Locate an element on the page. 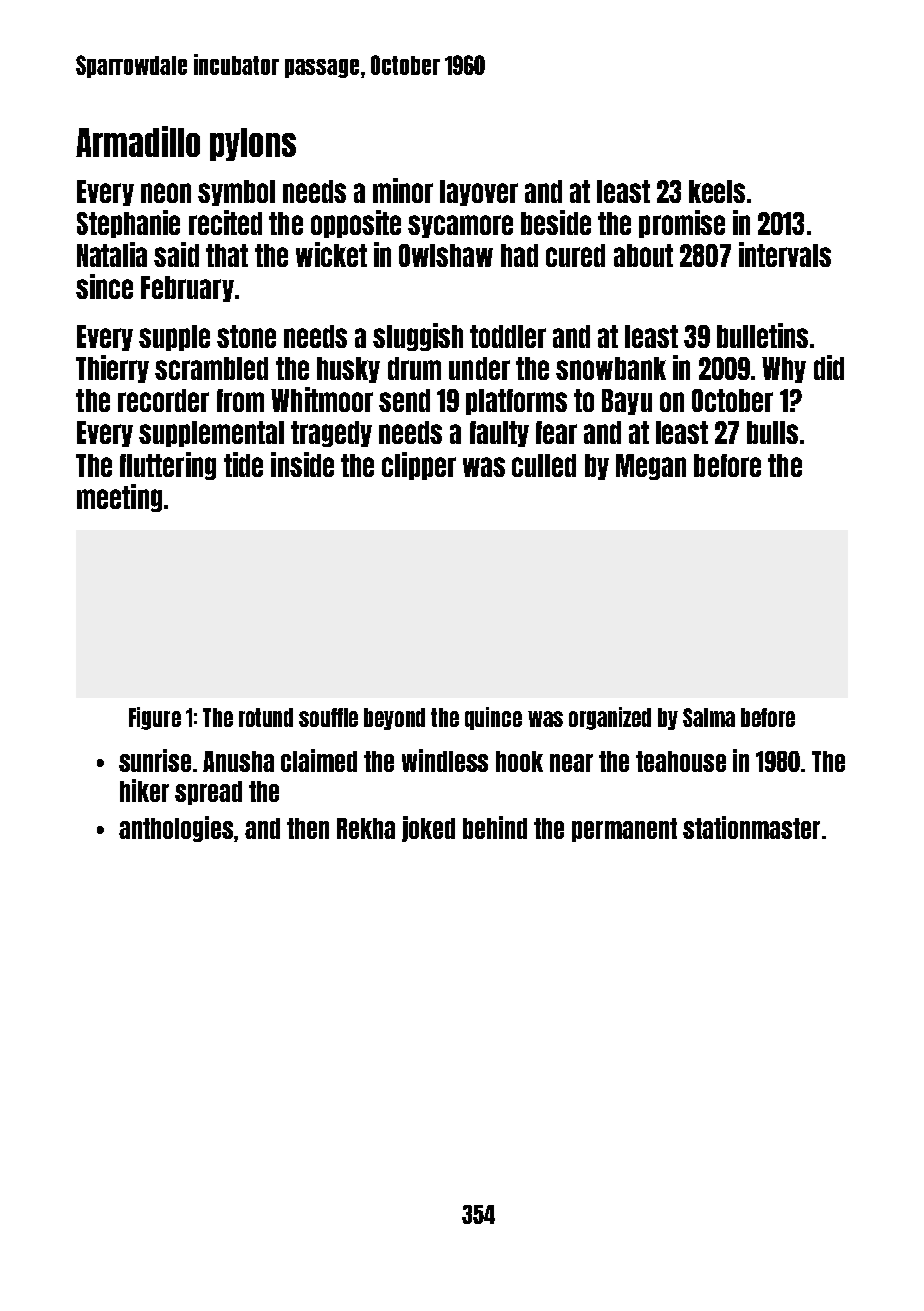 The width and height of the image is (924, 1311). clipper is located at coordinates (419, 466).
